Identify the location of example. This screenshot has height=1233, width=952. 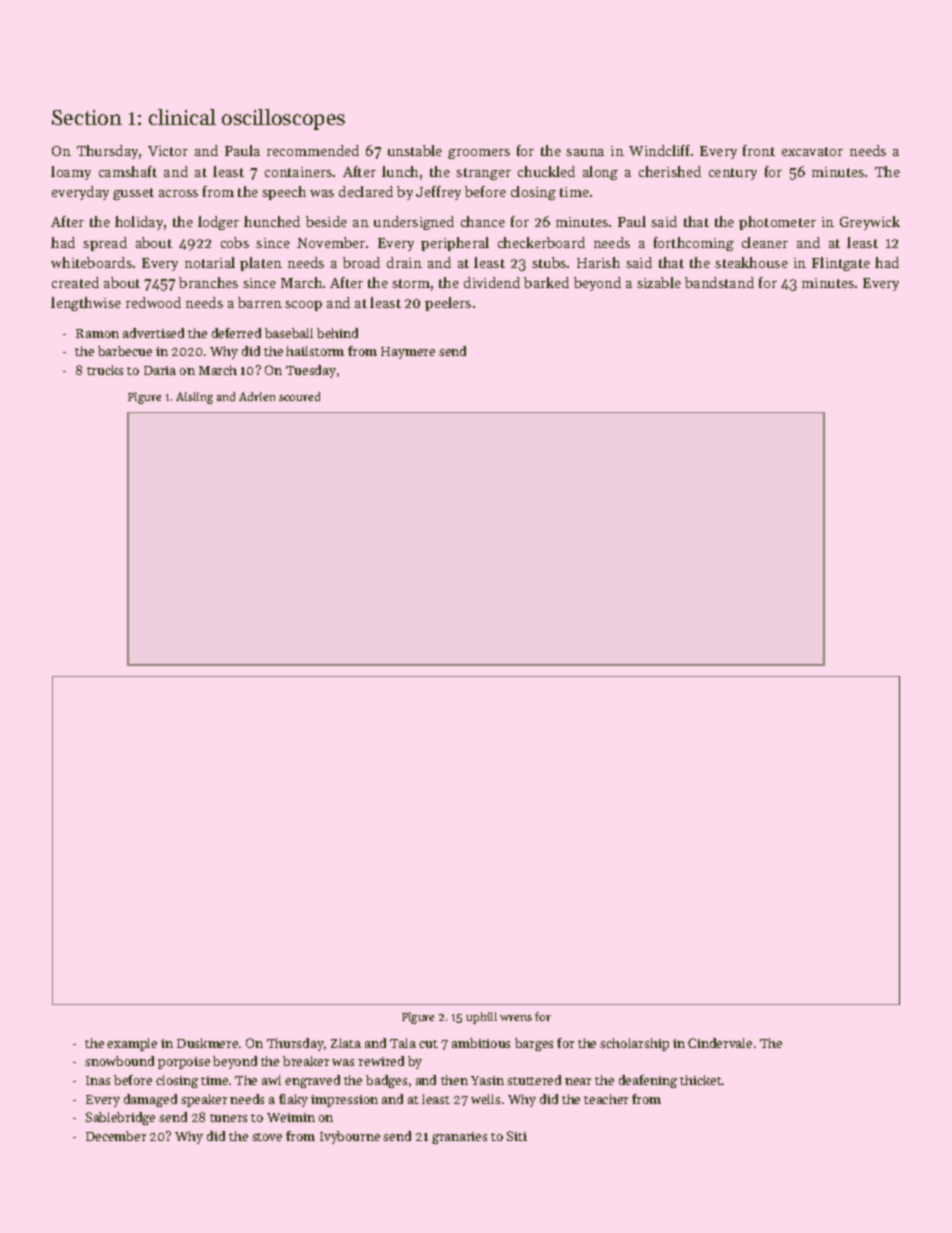
(132, 1044).
